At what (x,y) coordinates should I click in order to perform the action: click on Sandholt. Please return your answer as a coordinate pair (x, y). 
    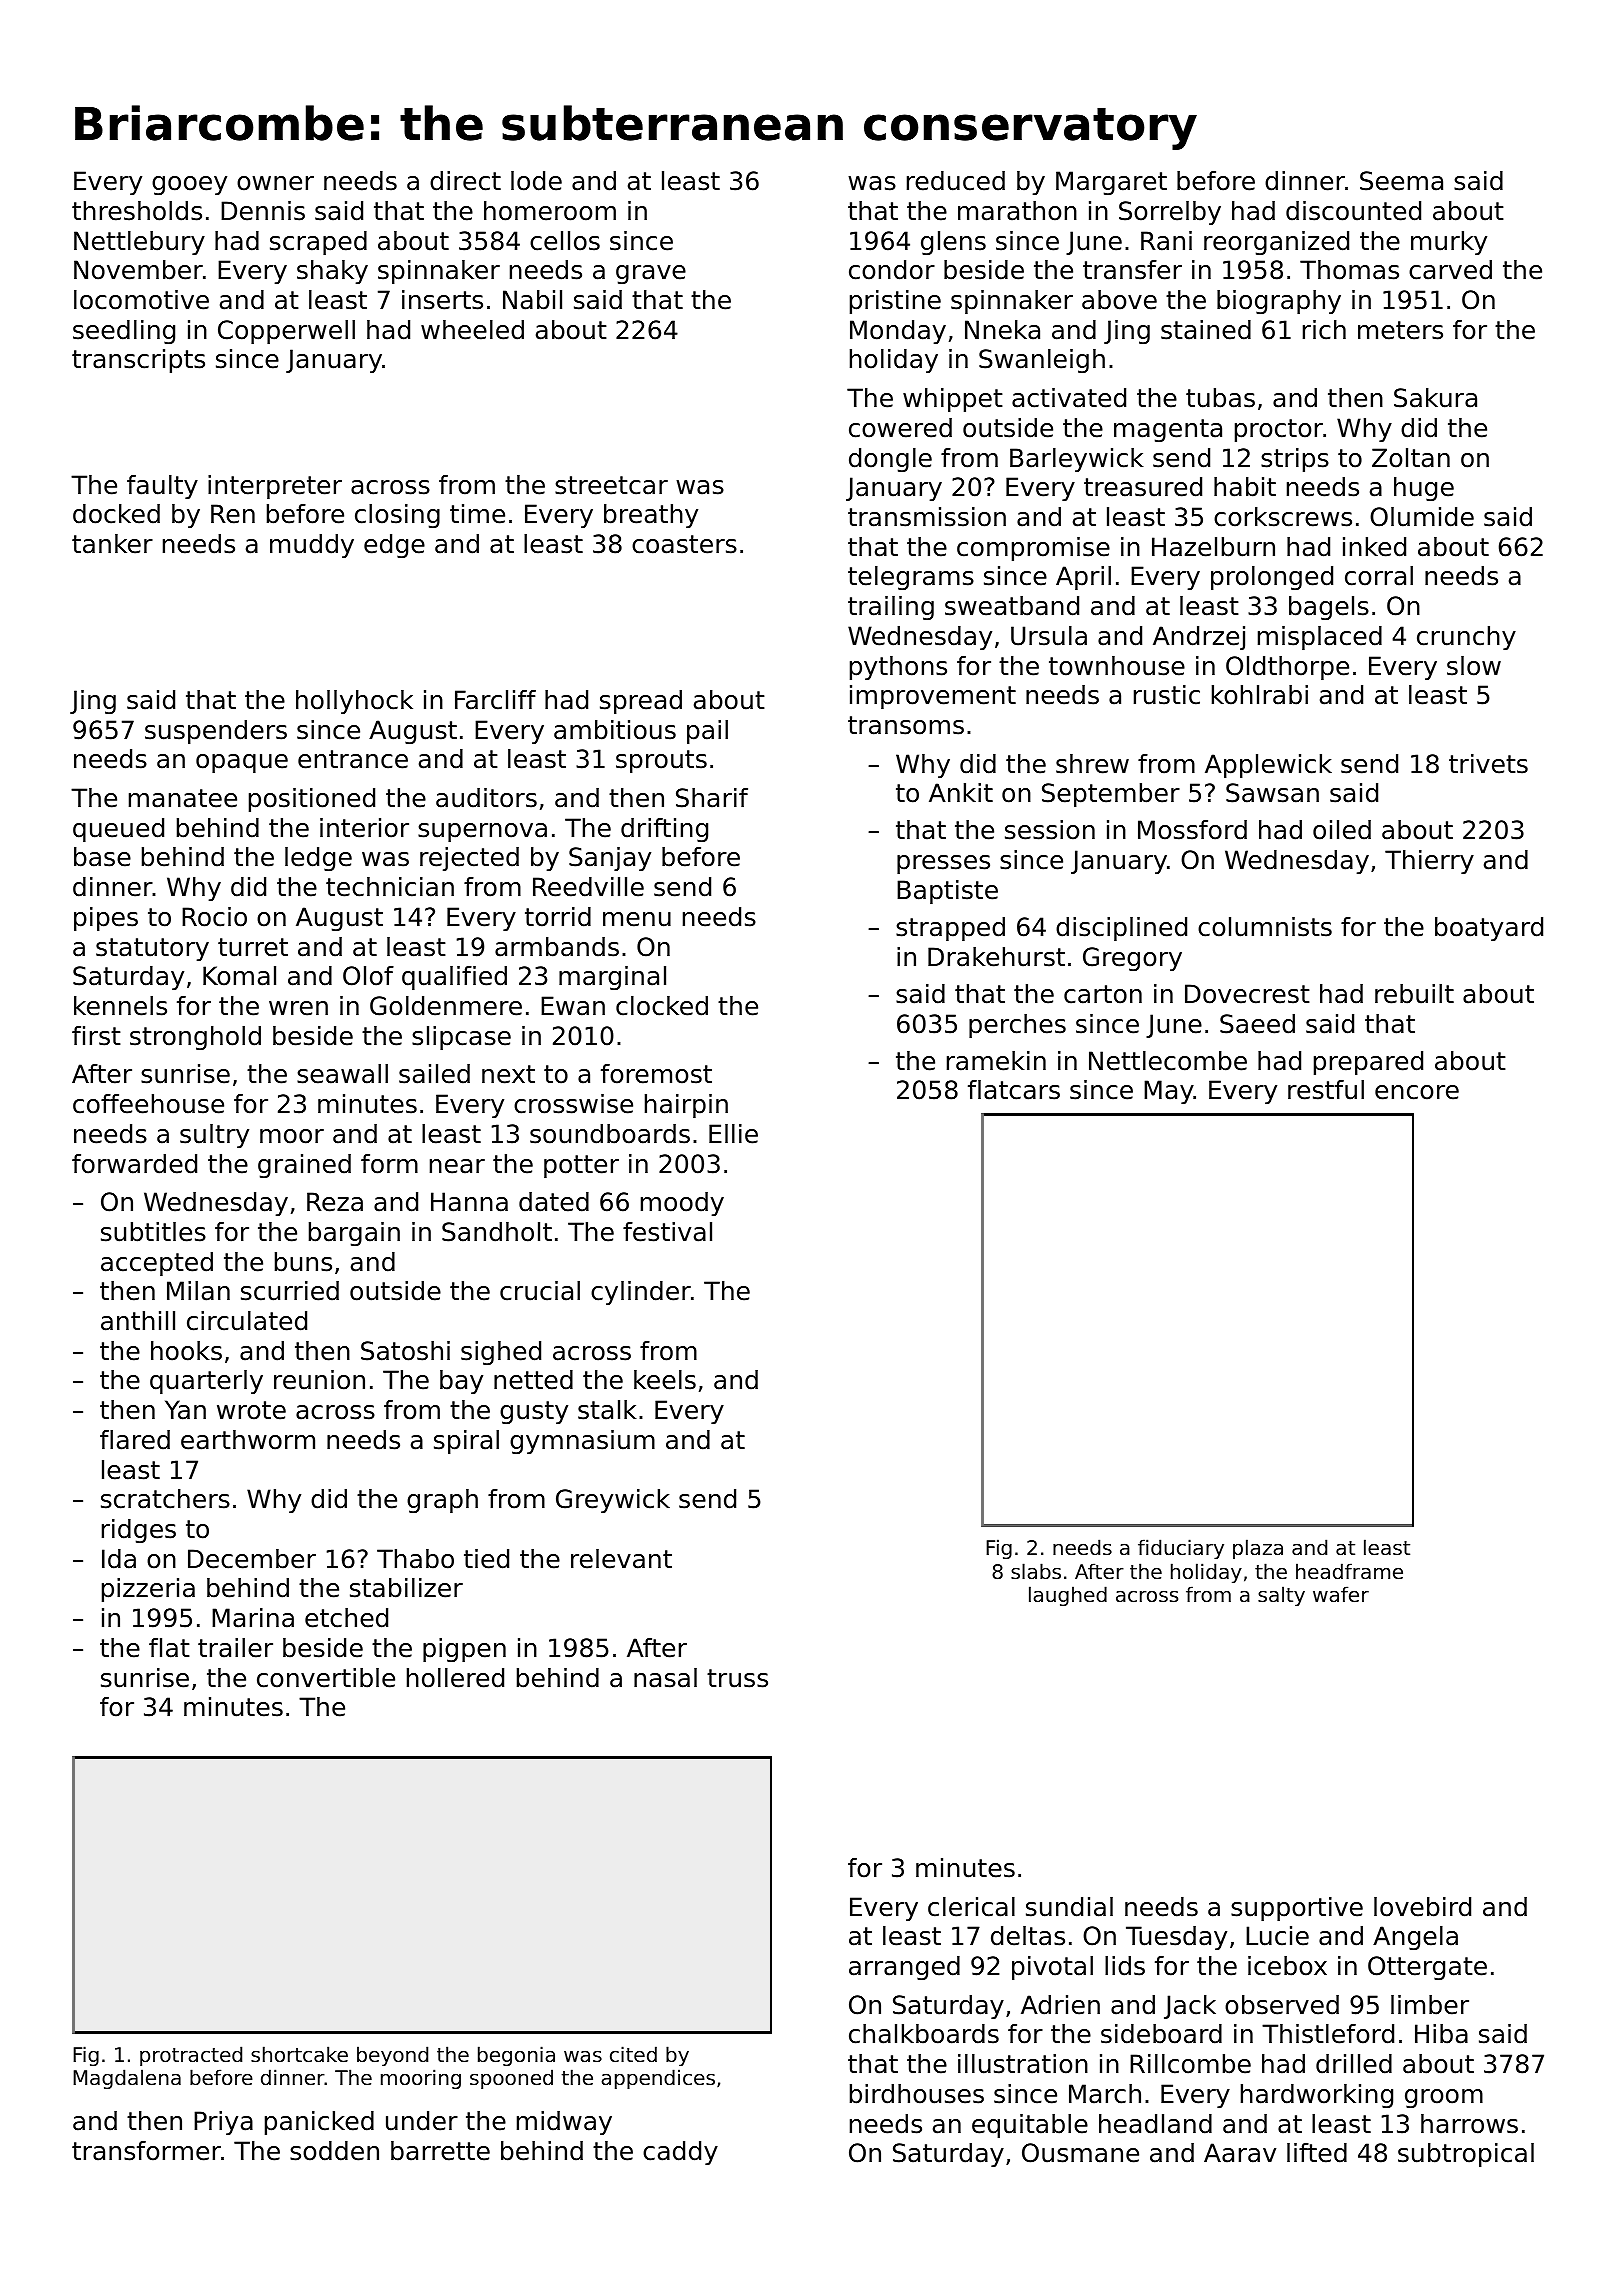
    Looking at the image, I should click on (497, 1232).
